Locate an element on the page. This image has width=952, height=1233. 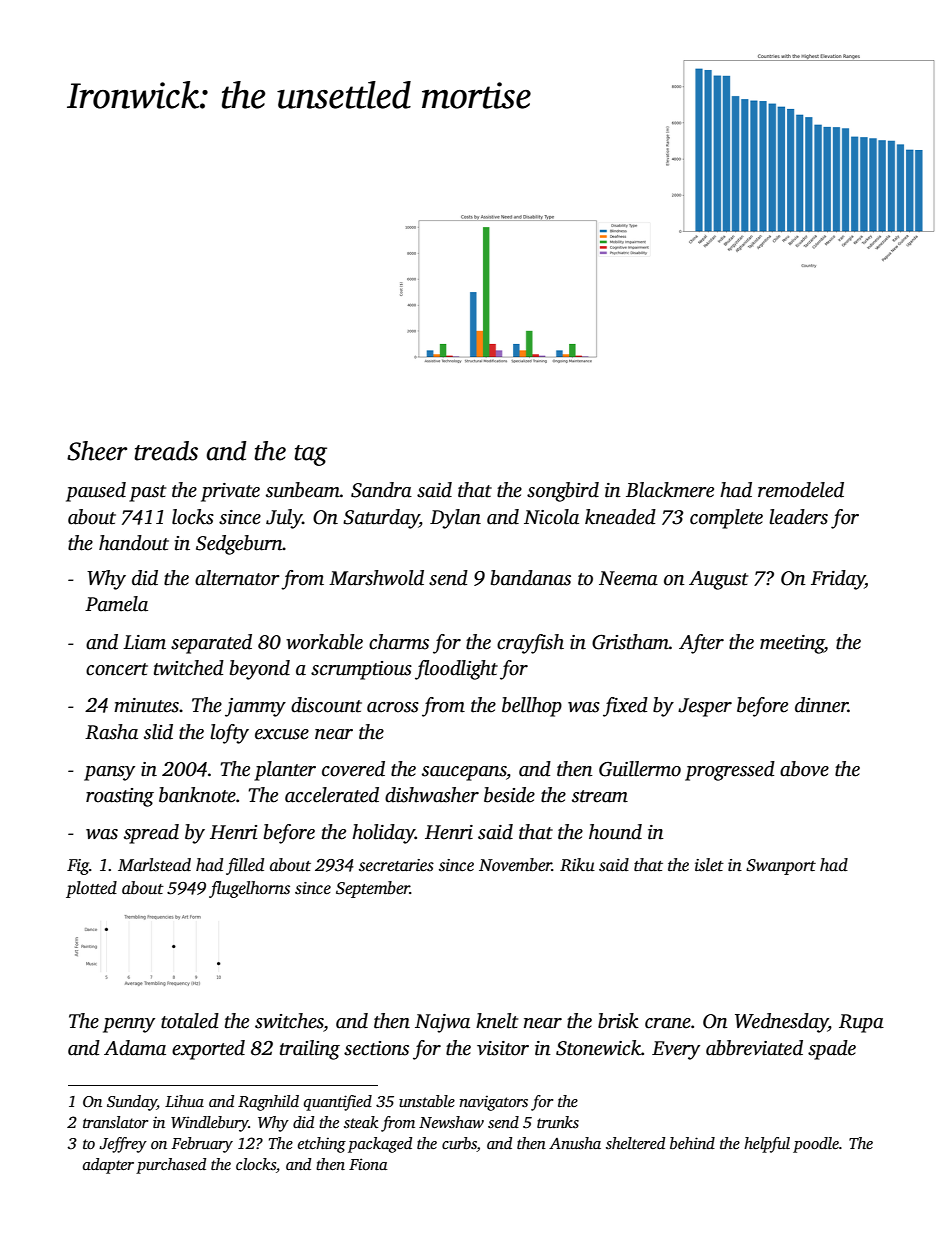
flugelhorns is located at coordinates (249, 889).
